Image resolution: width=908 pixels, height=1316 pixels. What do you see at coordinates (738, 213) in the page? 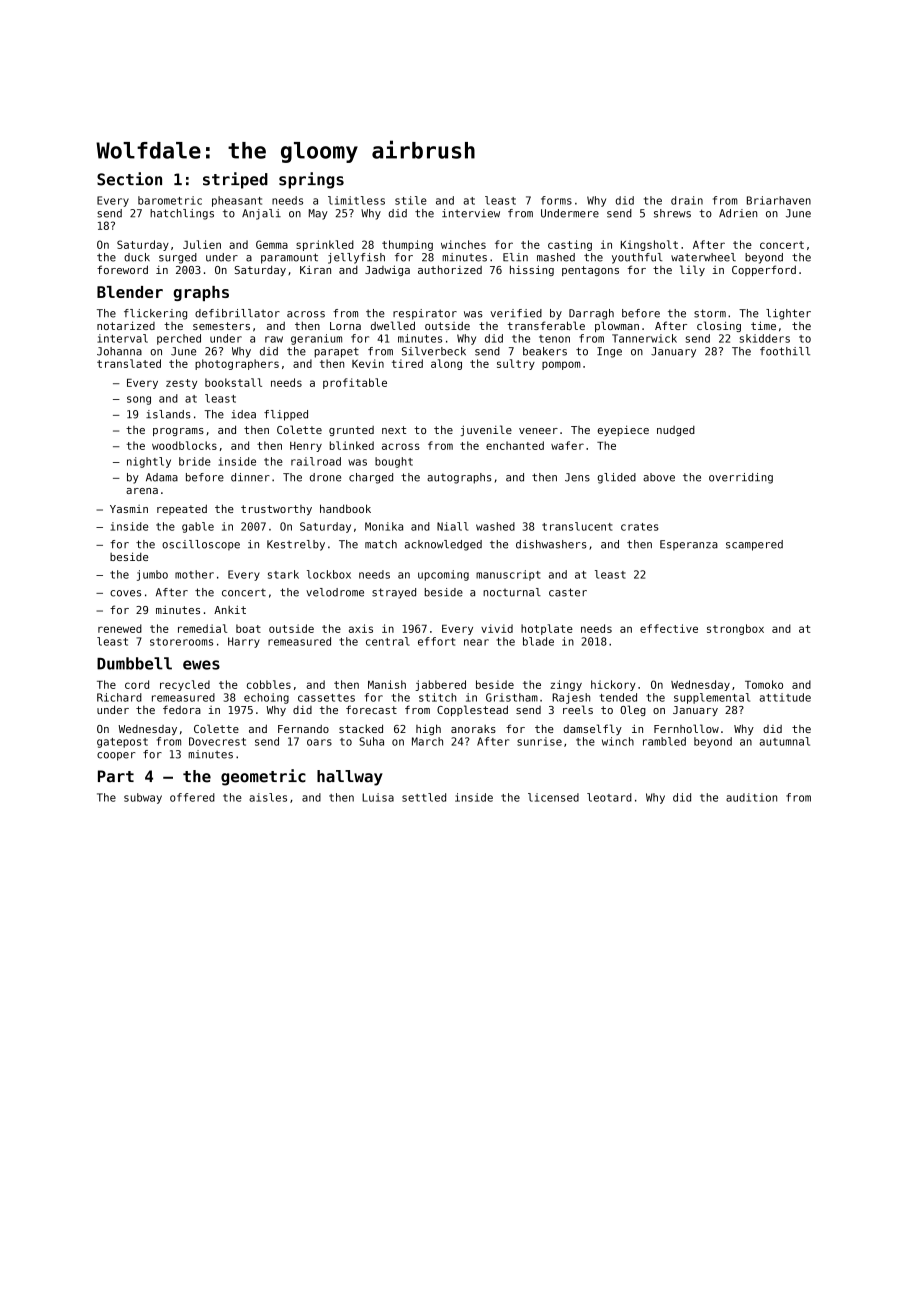
I see `Adrien` at bounding box center [738, 213].
